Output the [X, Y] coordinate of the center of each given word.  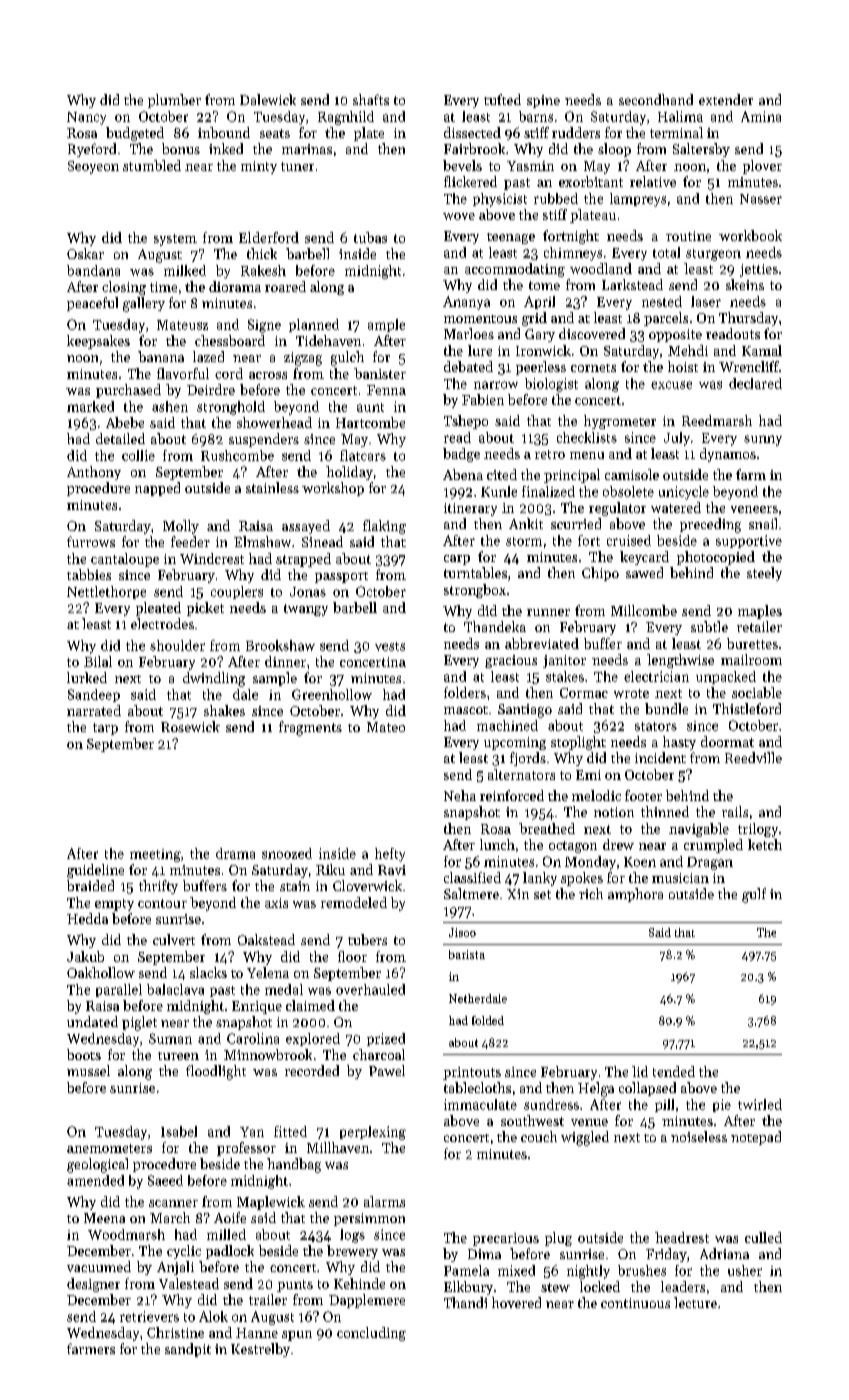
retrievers [149, 1316]
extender [726, 99]
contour [162, 903]
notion [614, 812]
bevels [462, 165]
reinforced [512, 795]
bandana [93, 270]
